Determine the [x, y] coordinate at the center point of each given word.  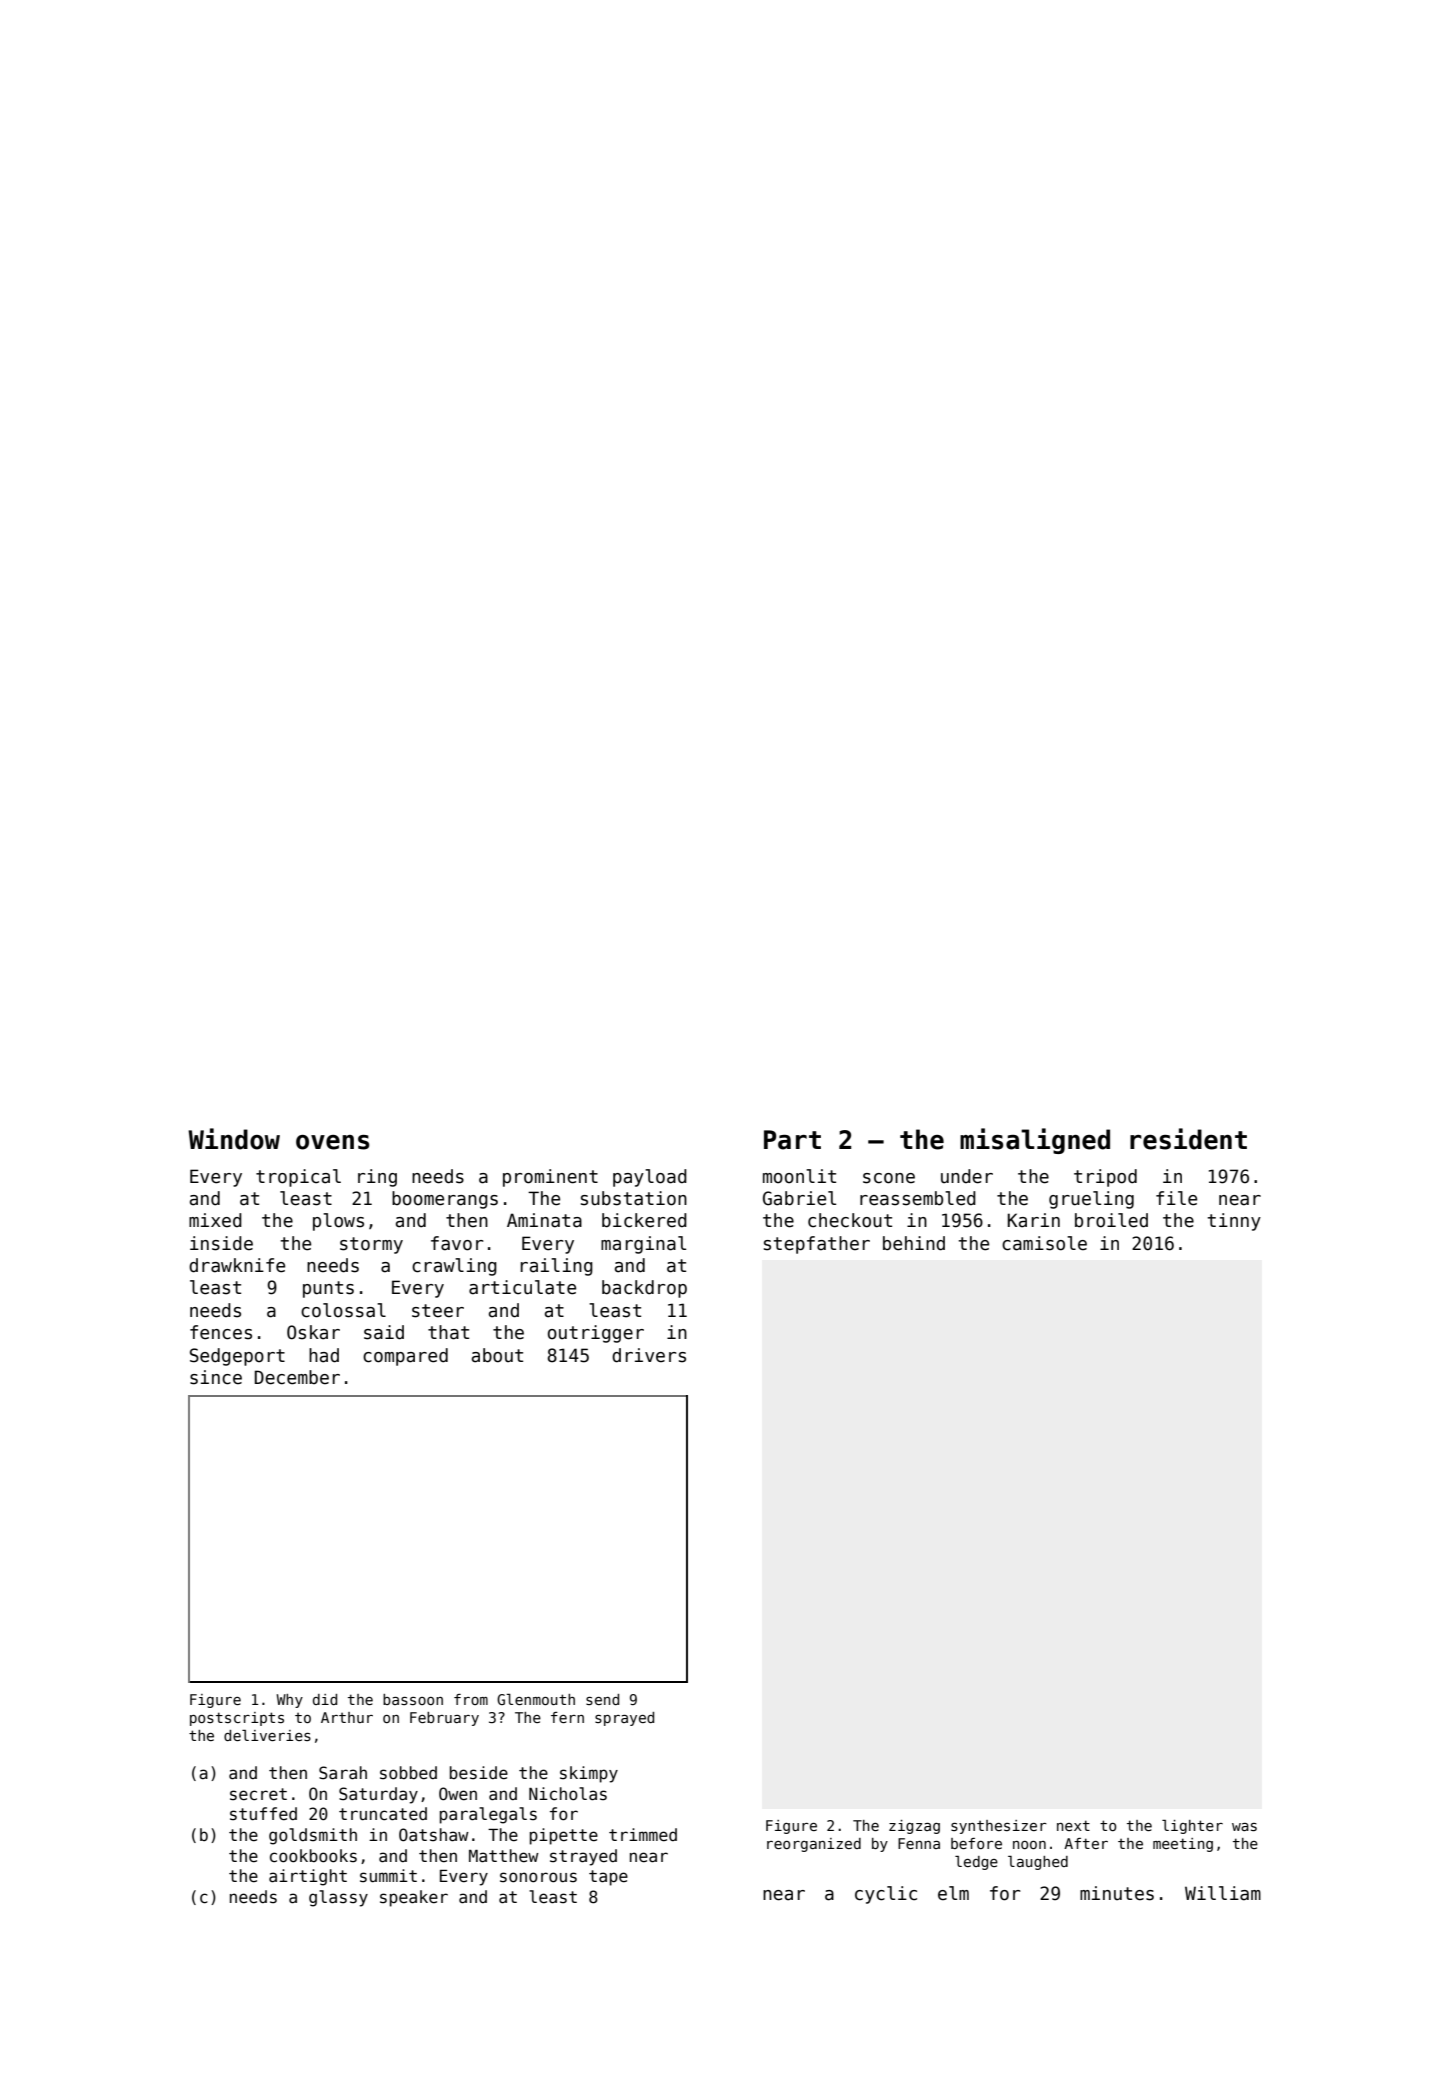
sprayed [624, 1719]
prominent [550, 1178]
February [444, 1719]
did [325, 1699]
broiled [1111, 1220]
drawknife [237, 1265]
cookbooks [313, 1856]
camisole [1044, 1243]
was [1244, 1827]
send [602, 1699]
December [297, 1377]
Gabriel [799, 1198]
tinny [1234, 1222]
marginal [643, 1245]
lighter [1192, 1827]
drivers [649, 1355]
